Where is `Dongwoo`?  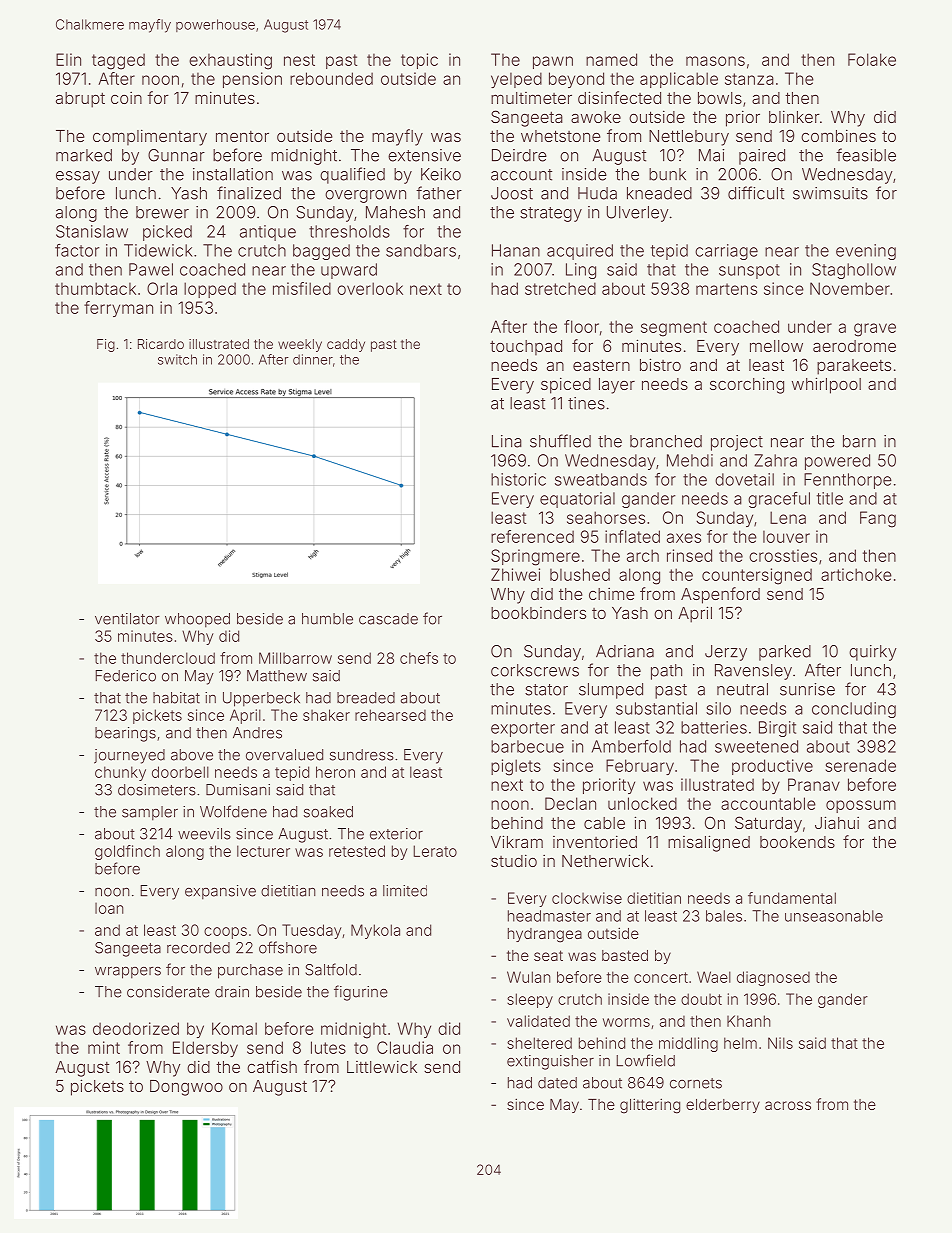 Dongwoo is located at coordinates (186, 1088).
